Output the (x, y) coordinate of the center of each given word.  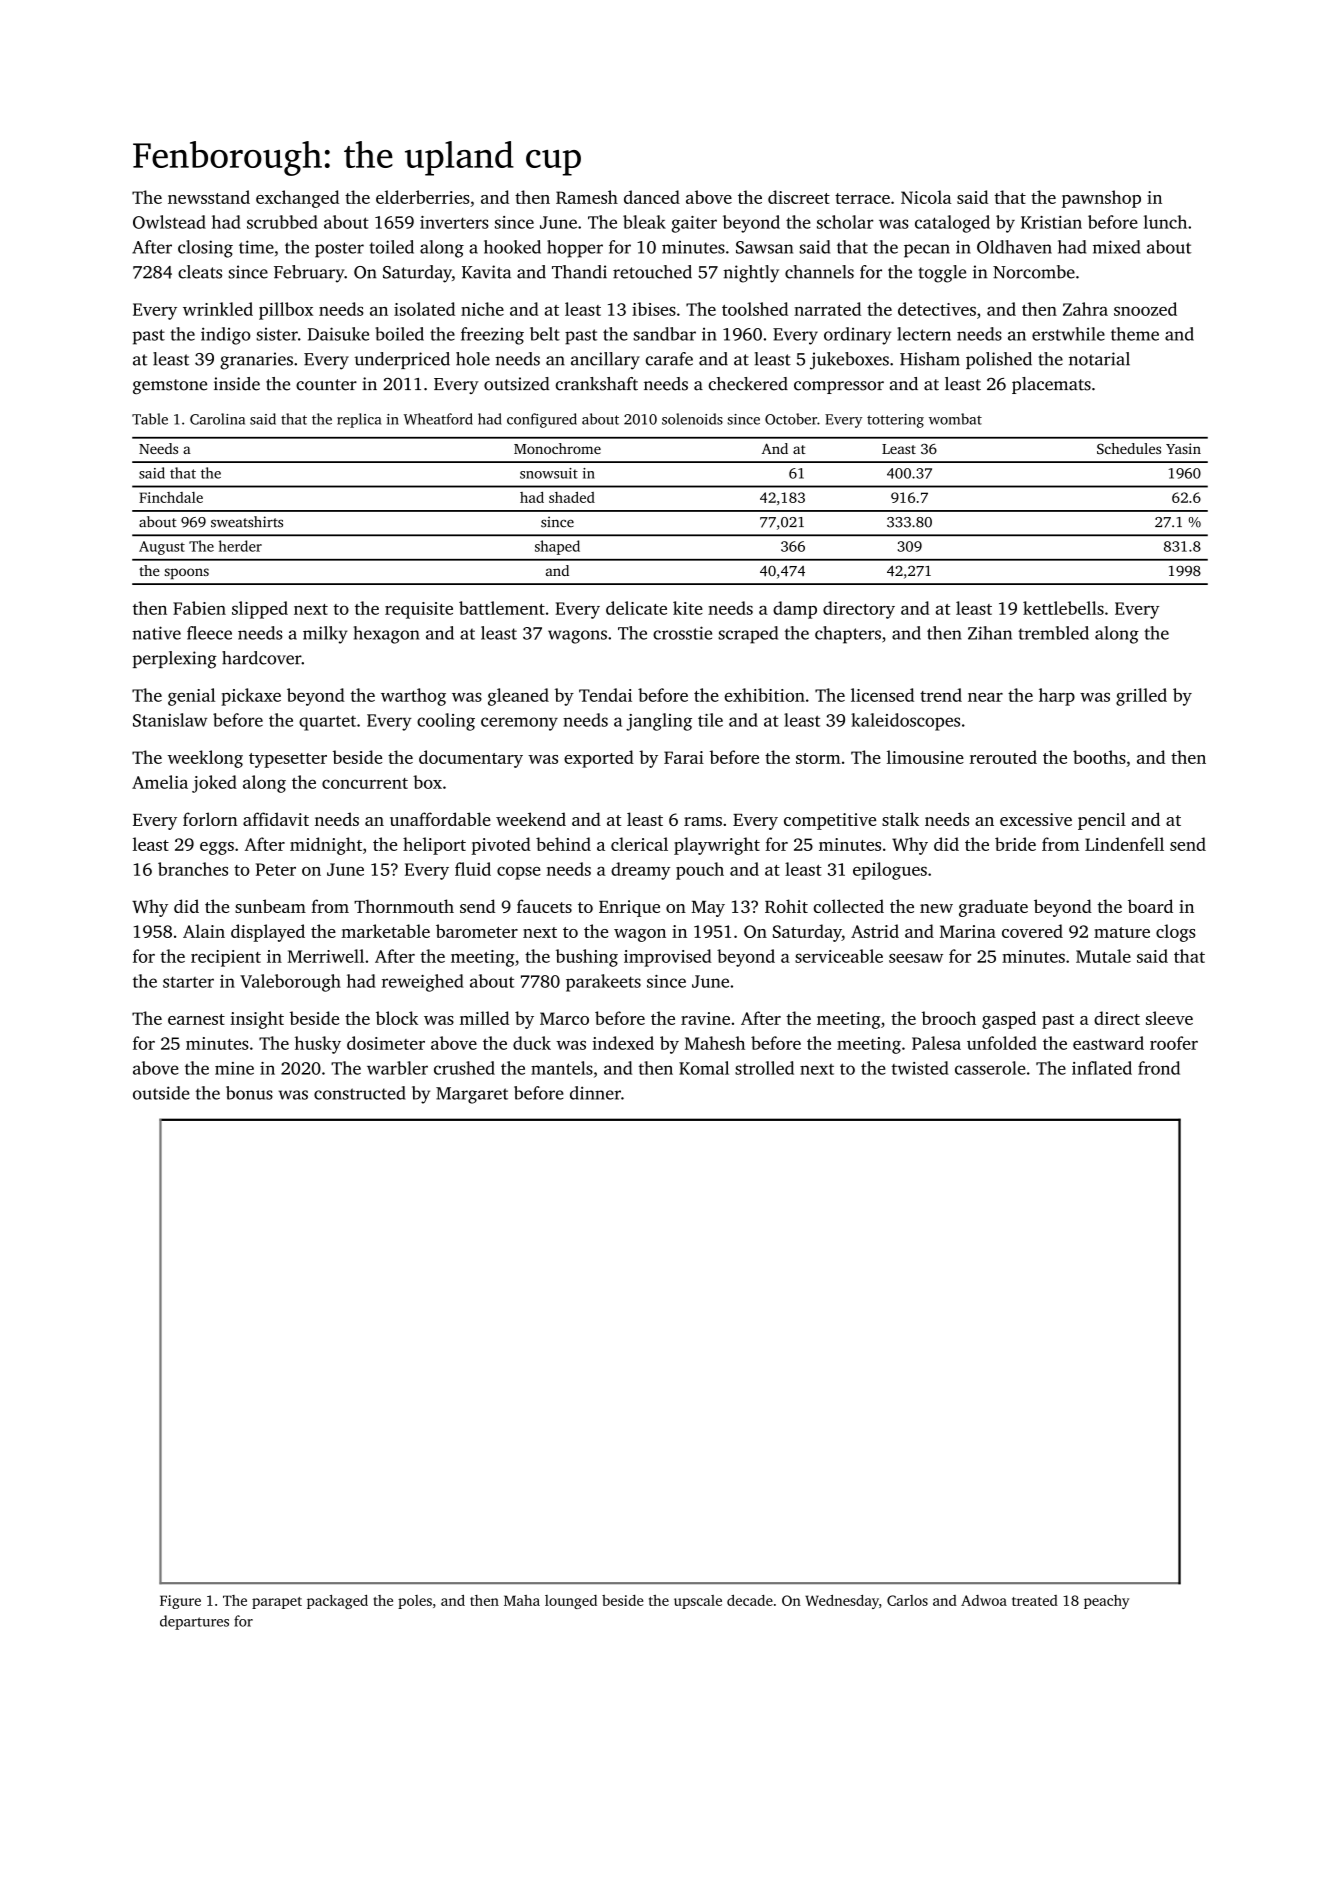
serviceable (839, 956)
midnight (326, 846)
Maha (522, 1600)
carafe (669, 359)
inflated (1102, 1068)
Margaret (472, 1095)
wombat (955, 419)
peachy (1106, 1602)
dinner (595, 1093)
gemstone (170, 386)
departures (194, 1622)
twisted (920, 1068)
